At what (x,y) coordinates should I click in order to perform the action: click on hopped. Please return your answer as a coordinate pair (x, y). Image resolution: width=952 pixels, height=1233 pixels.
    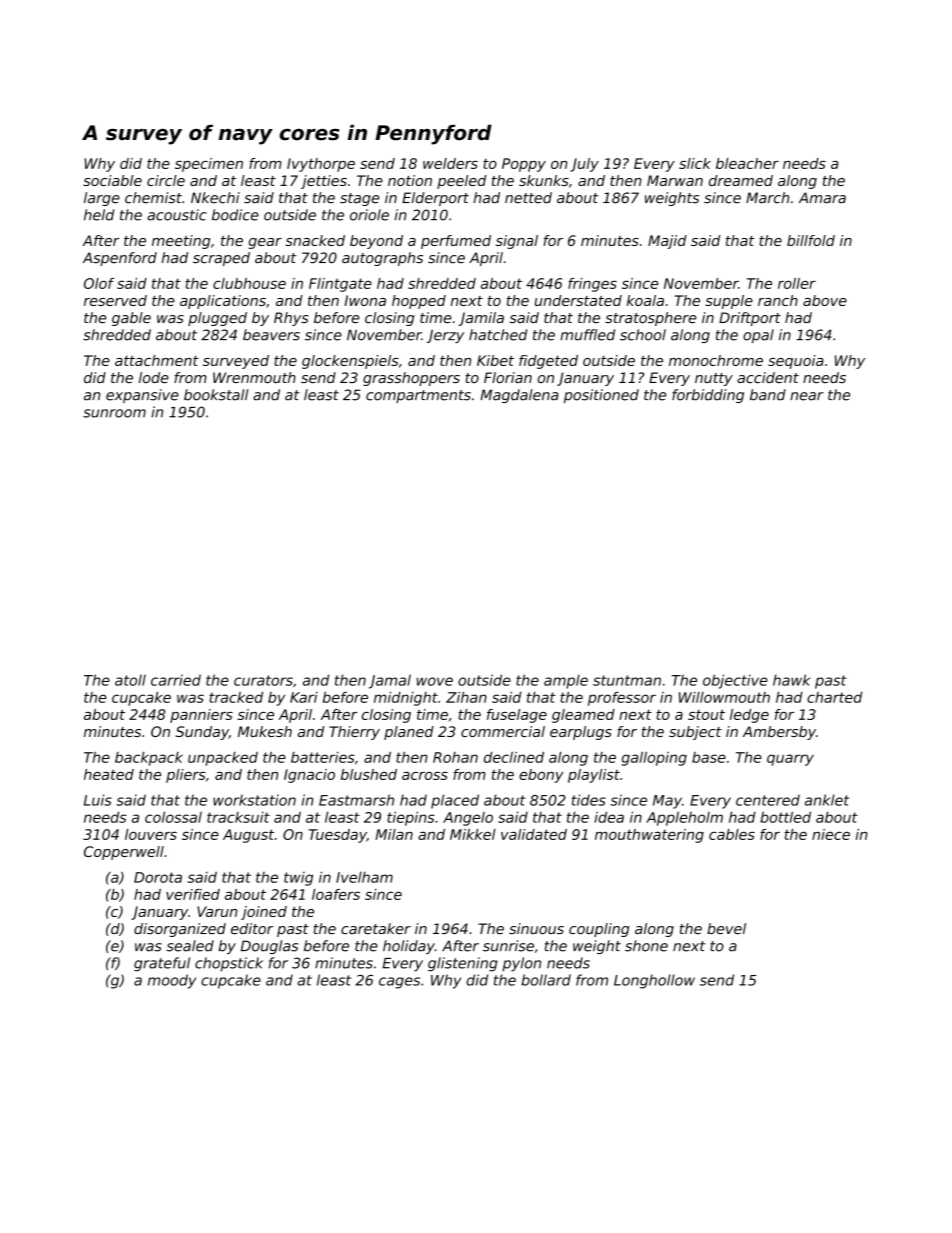
    Looking at the image, I should click on (419, 302).
